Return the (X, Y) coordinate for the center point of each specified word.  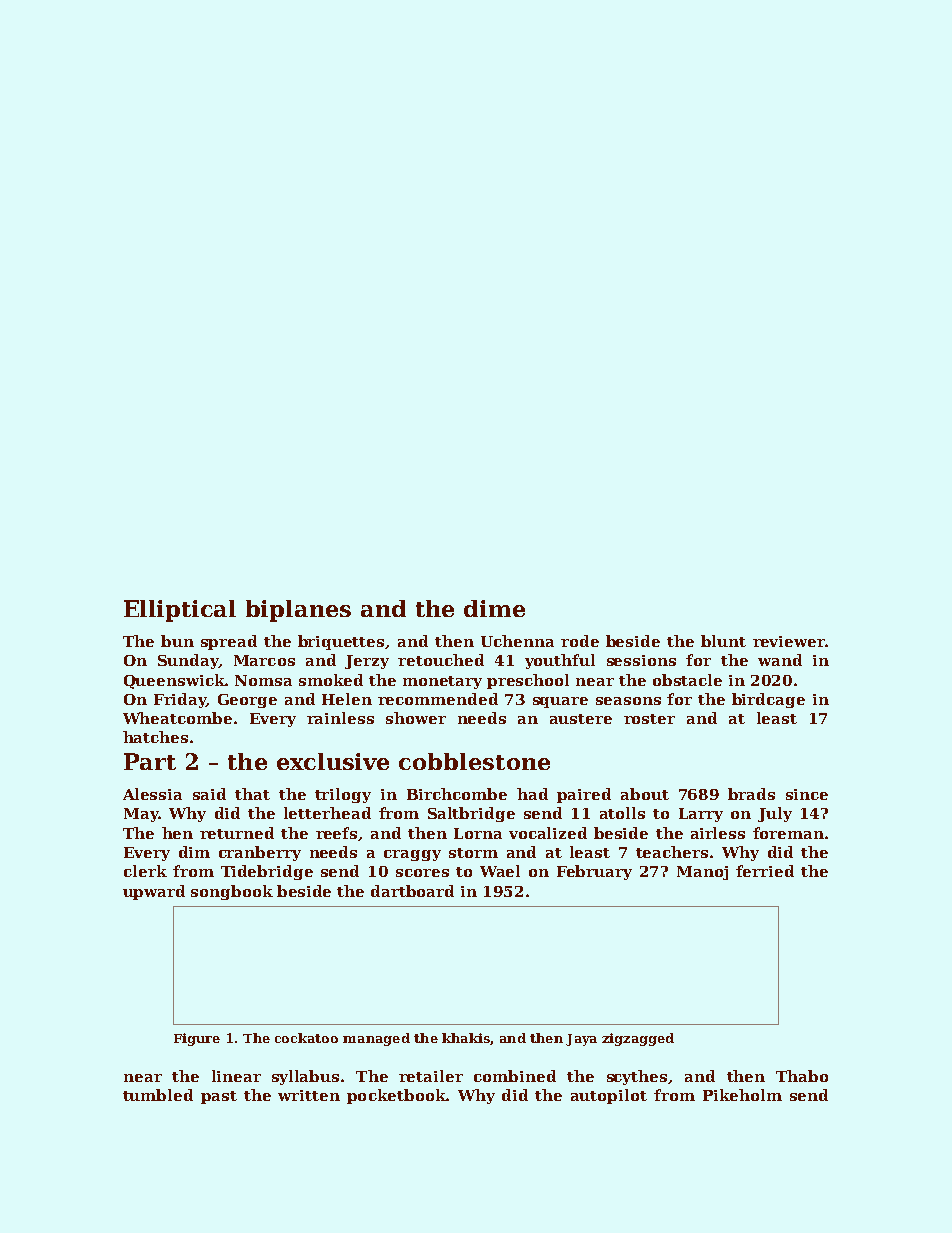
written (309, 1095)
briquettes (341, 642)
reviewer (789, 641)
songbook (232, 892)
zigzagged (638, 1039)
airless (718, 833)
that (252, 794)
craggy (412, 855)
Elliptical (180, 611)
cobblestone (474, 761)
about (645, 794)
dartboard (412, 891)
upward (154, 892)
